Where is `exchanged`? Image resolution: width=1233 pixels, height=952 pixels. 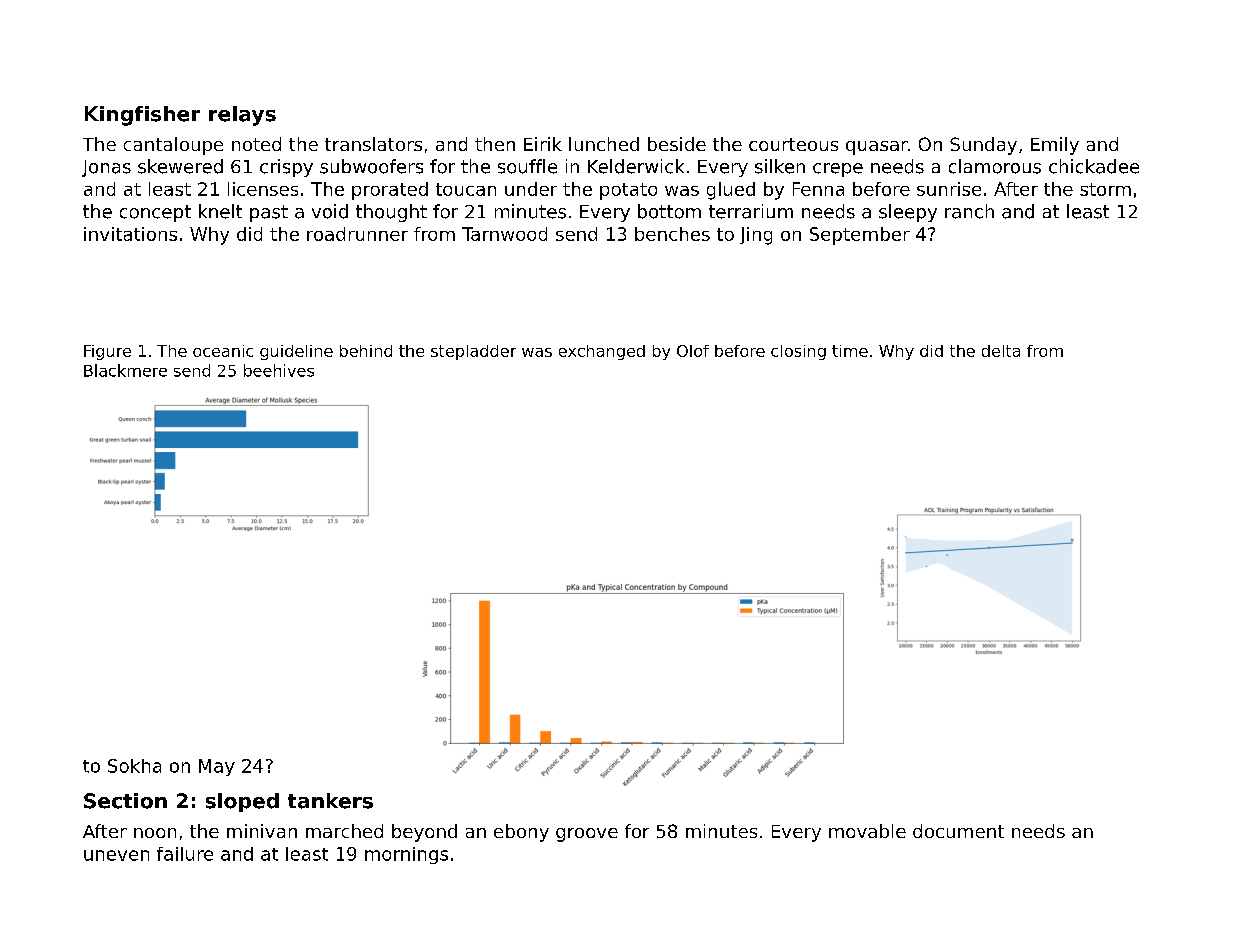 exchanged is located at coordinates (602, 352).
